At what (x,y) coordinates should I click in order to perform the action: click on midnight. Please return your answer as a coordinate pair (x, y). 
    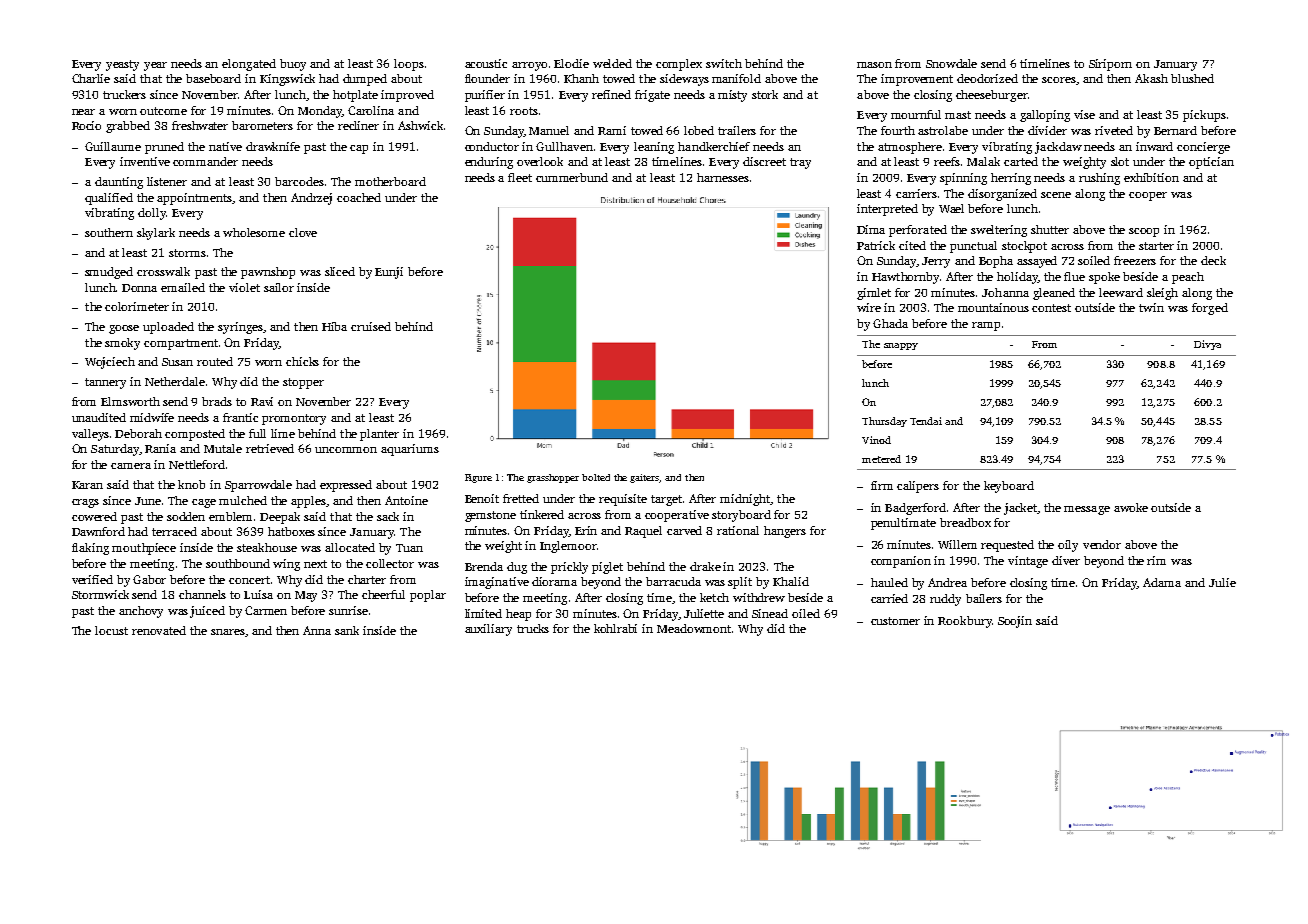
    Looking at the image, I should click on (745, 500).
